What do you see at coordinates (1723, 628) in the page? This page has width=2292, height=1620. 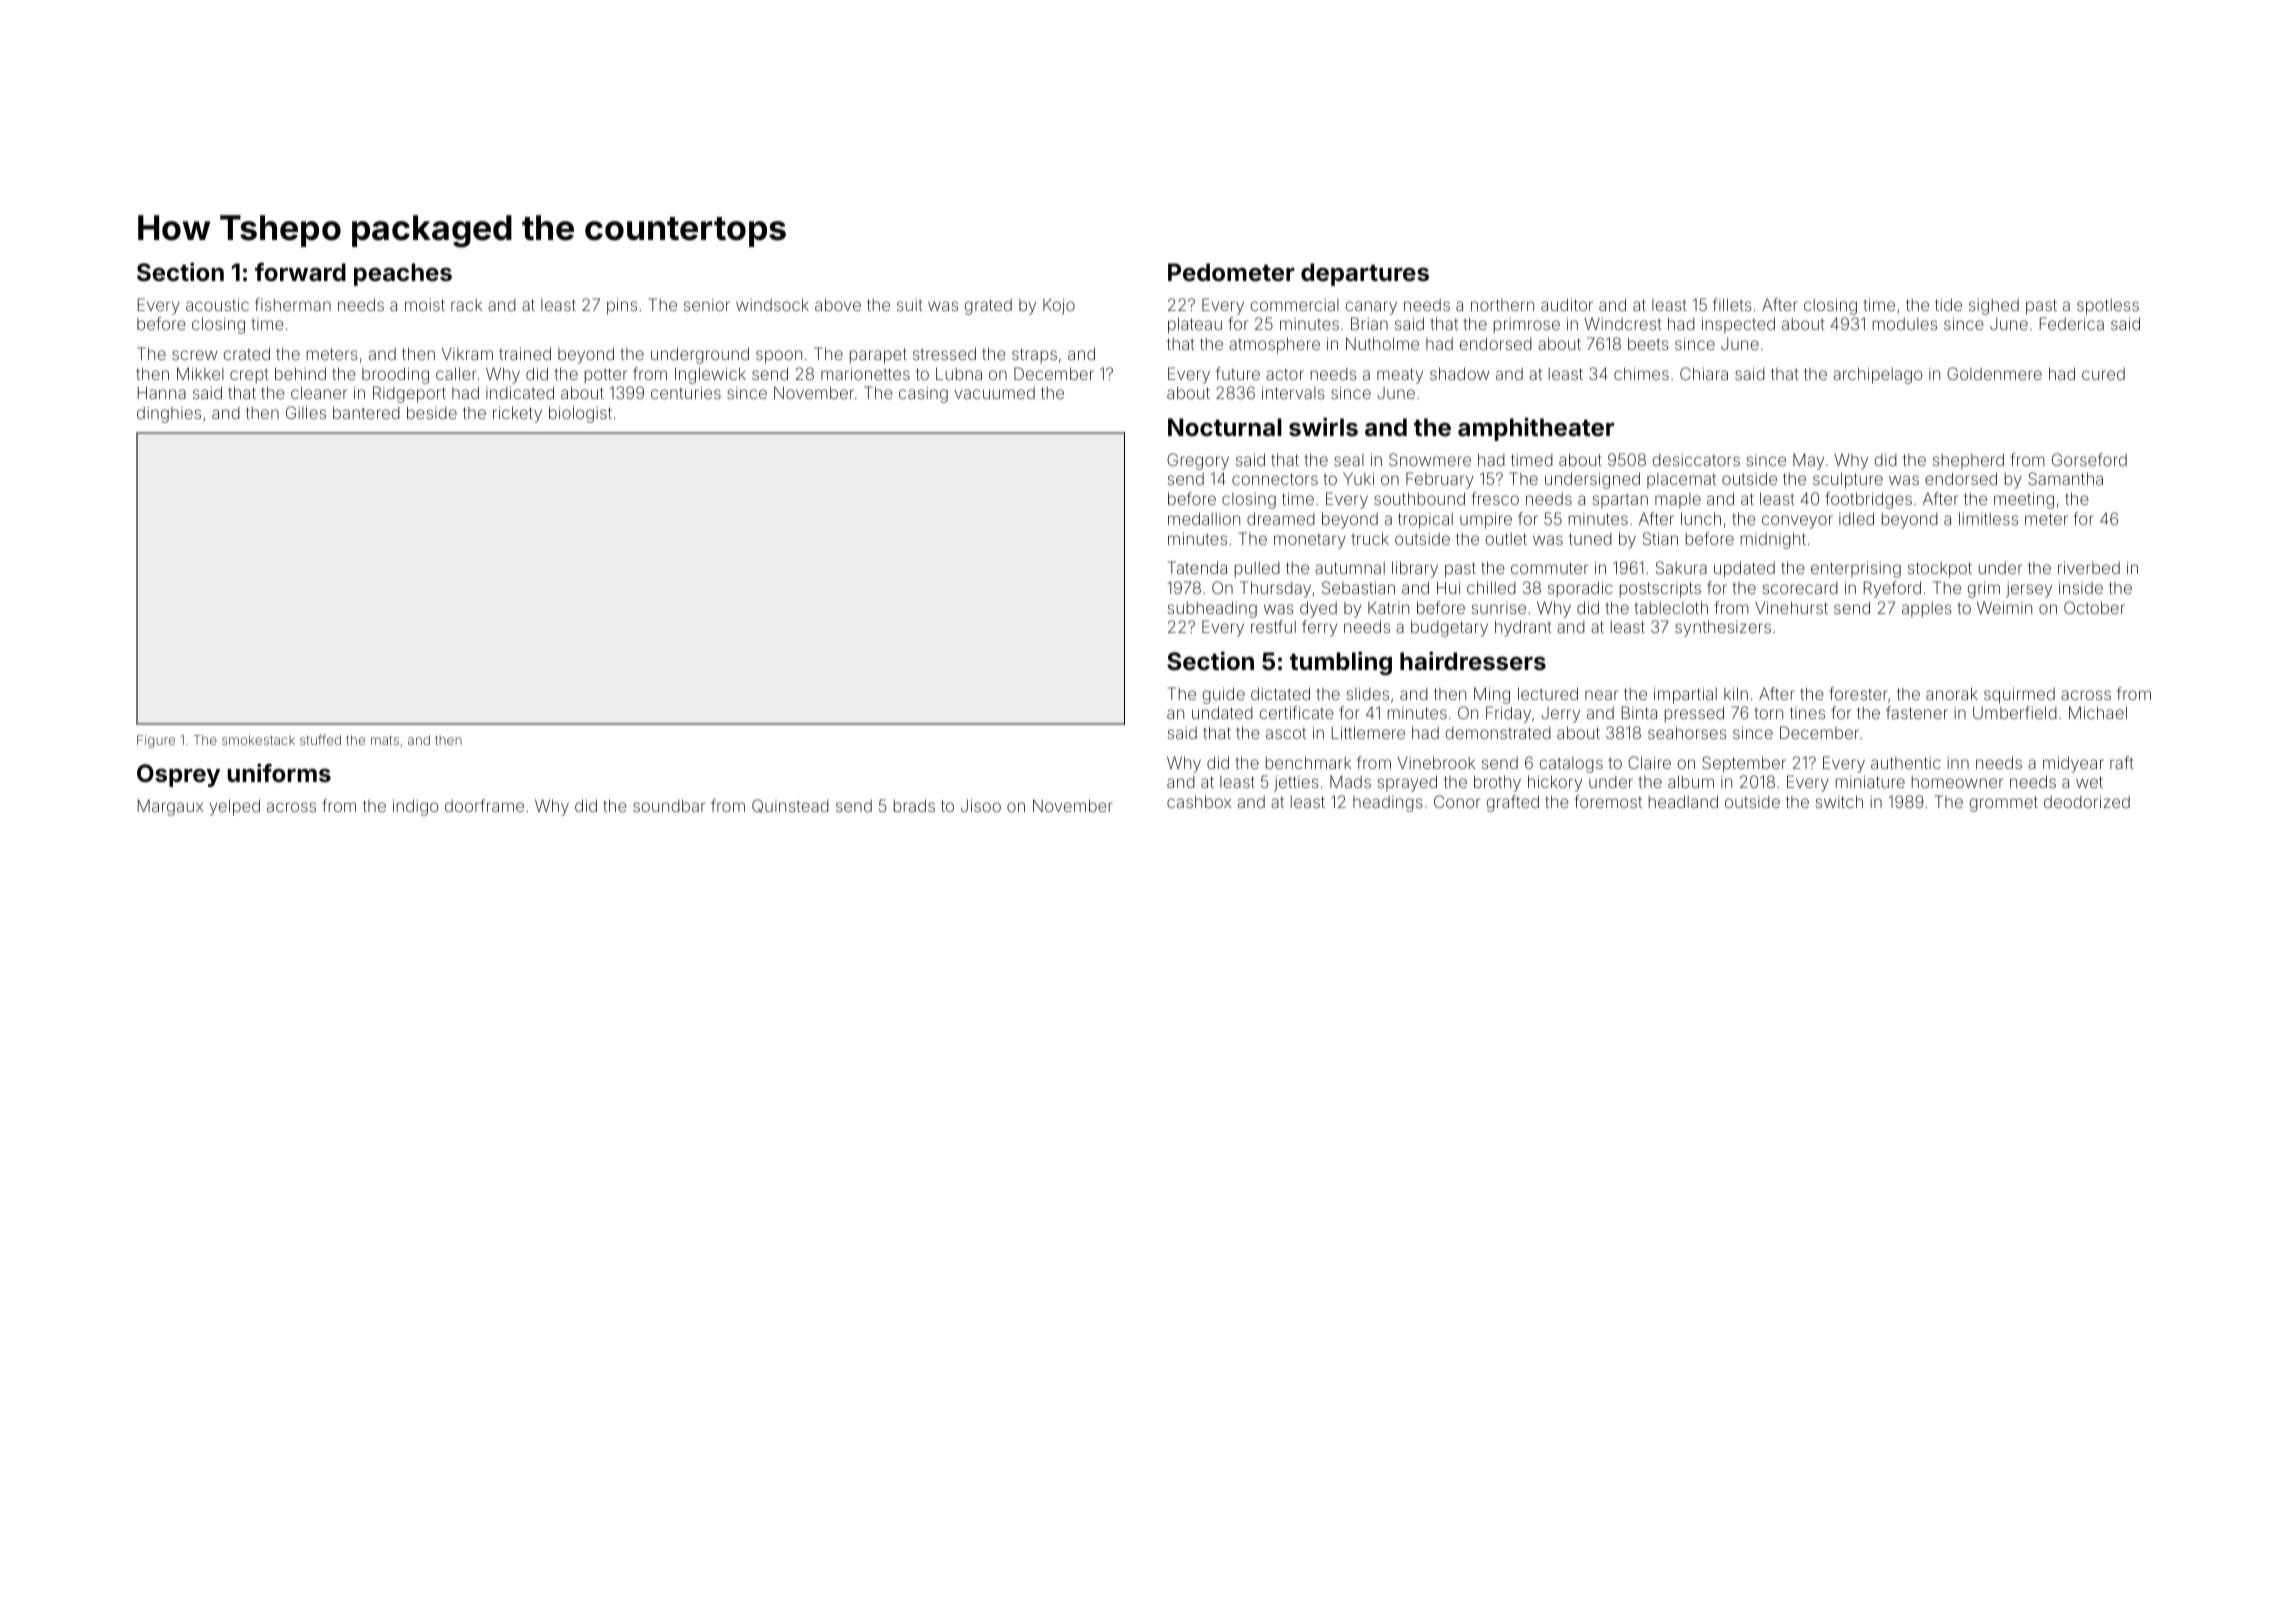 I see `synthesizers` at bounding box center [1723, 628].
